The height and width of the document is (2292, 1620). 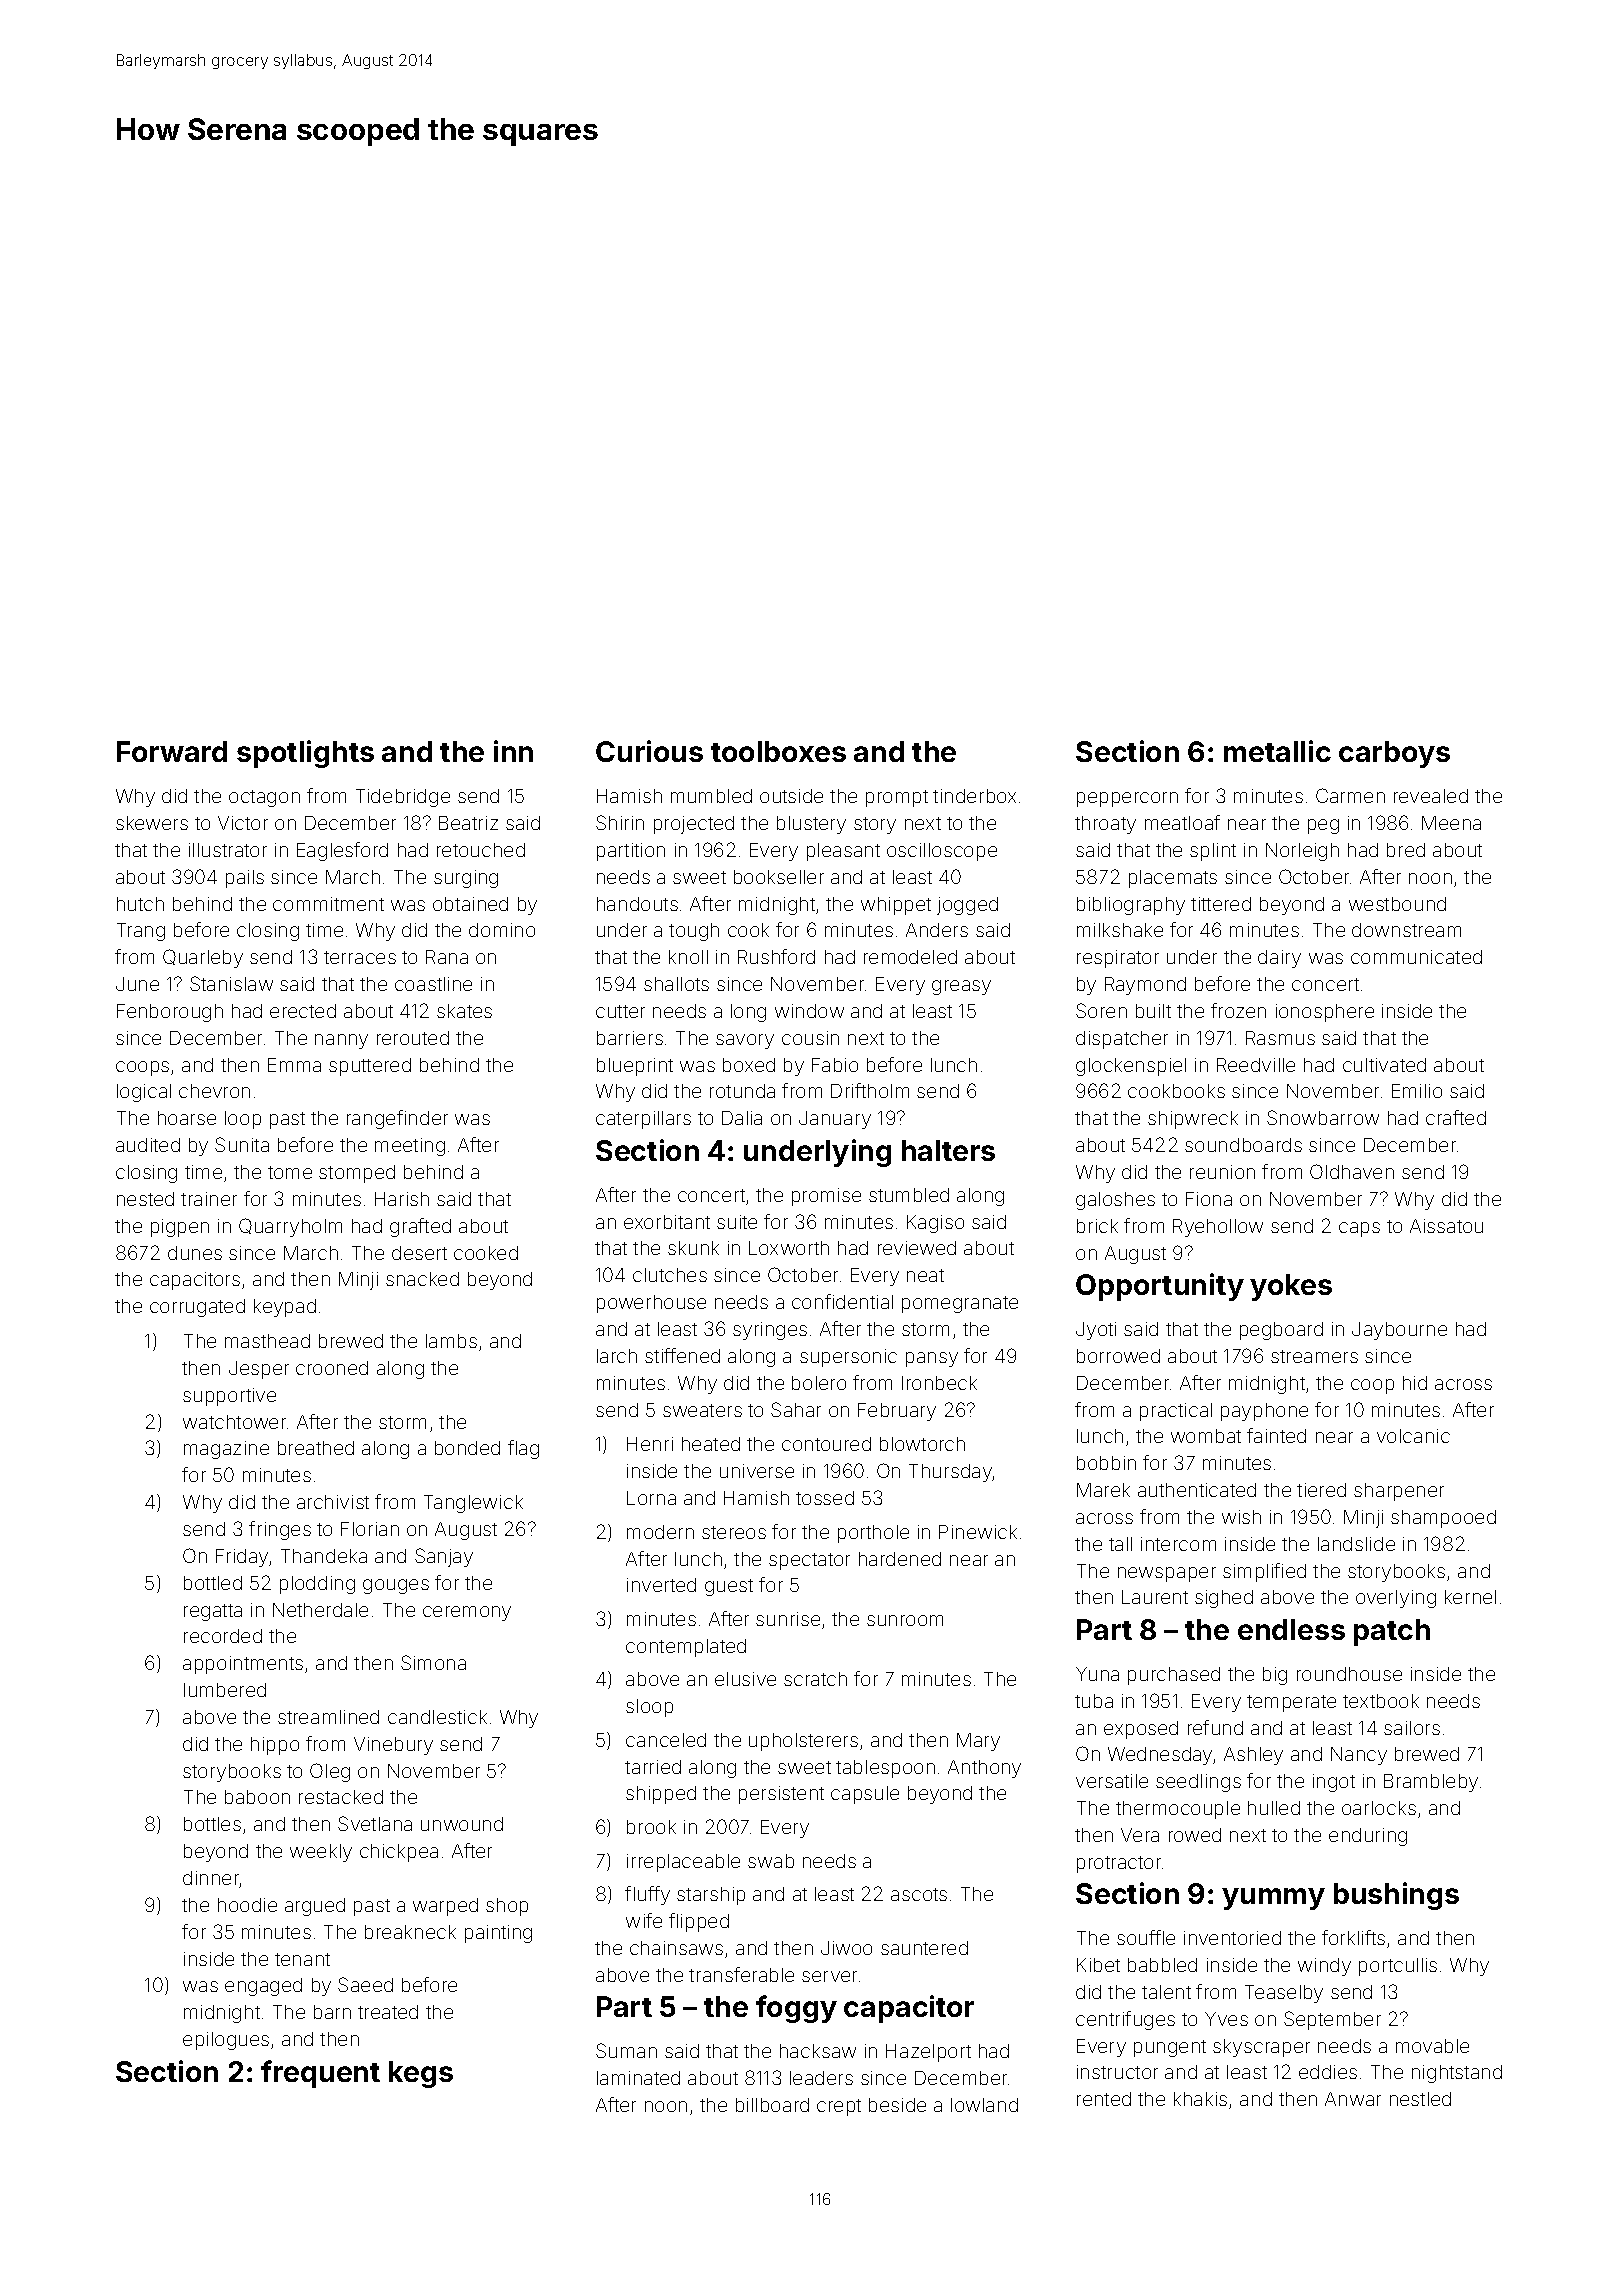 I want to click on dairy, so click(x=1279, y=959).
